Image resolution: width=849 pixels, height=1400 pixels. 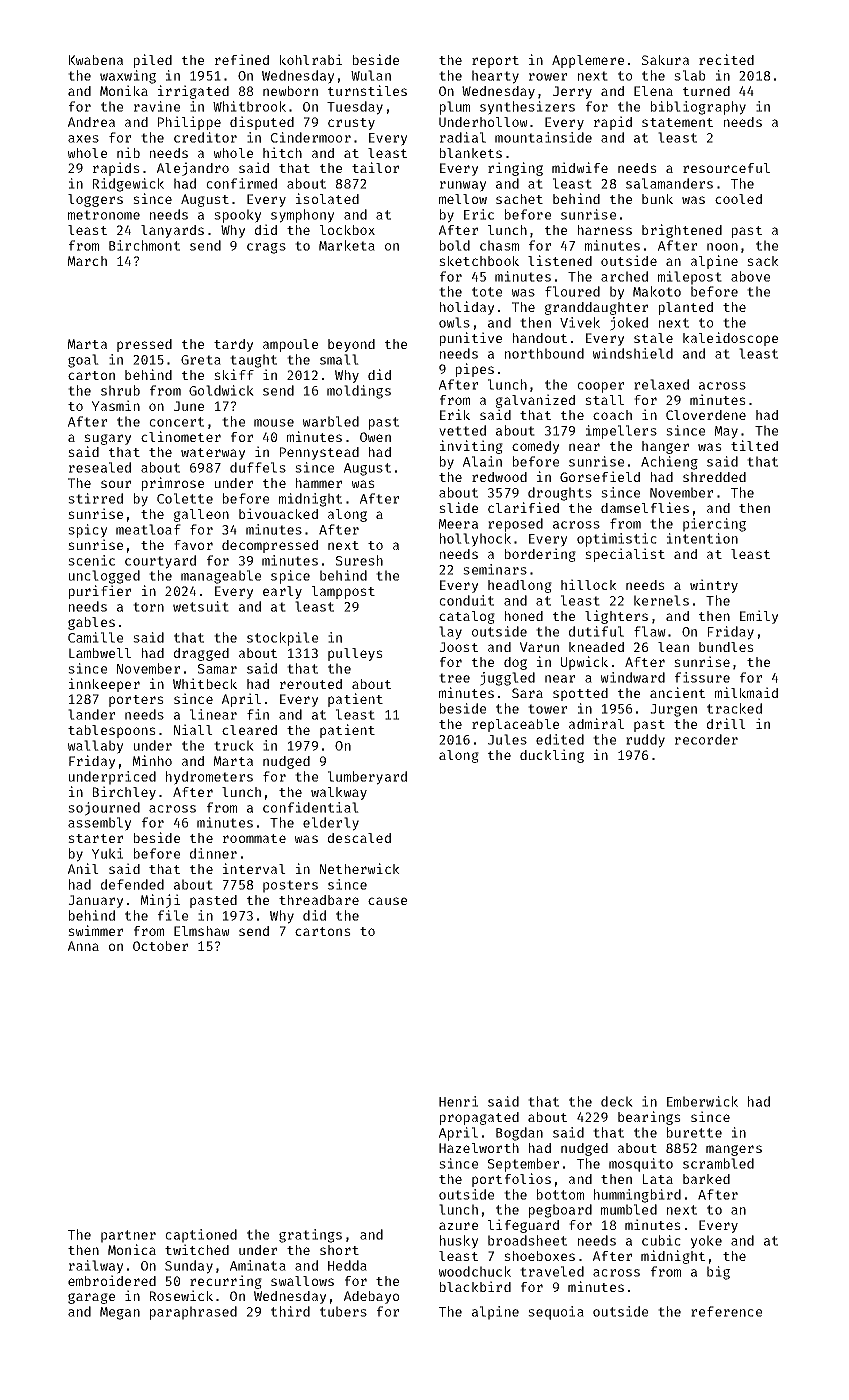 I want to click on Cindermoor, so click(x=311, y=137).
